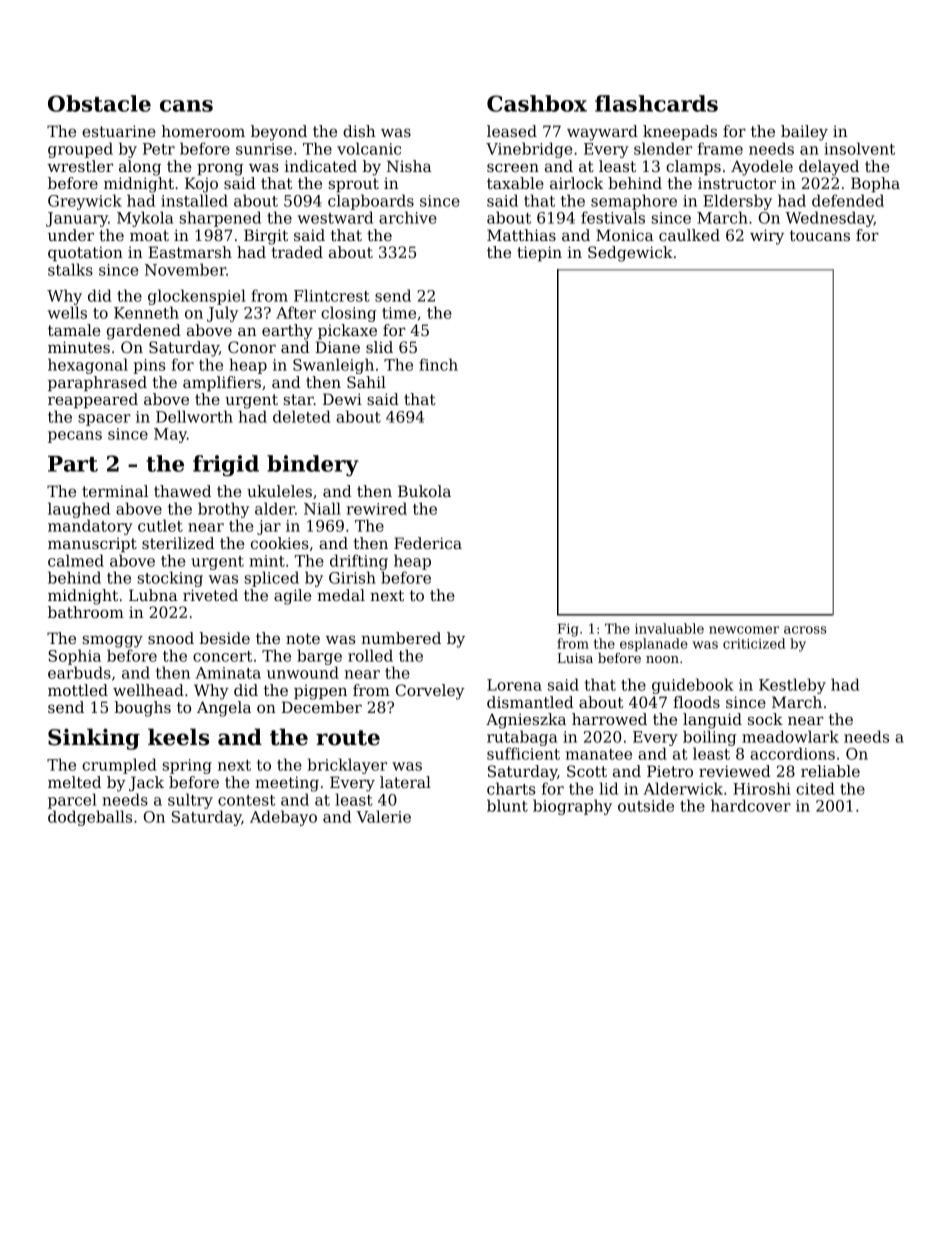 The width and height of the page is (952, 1233). I want to click on Obstacle, so click(99, 103).
